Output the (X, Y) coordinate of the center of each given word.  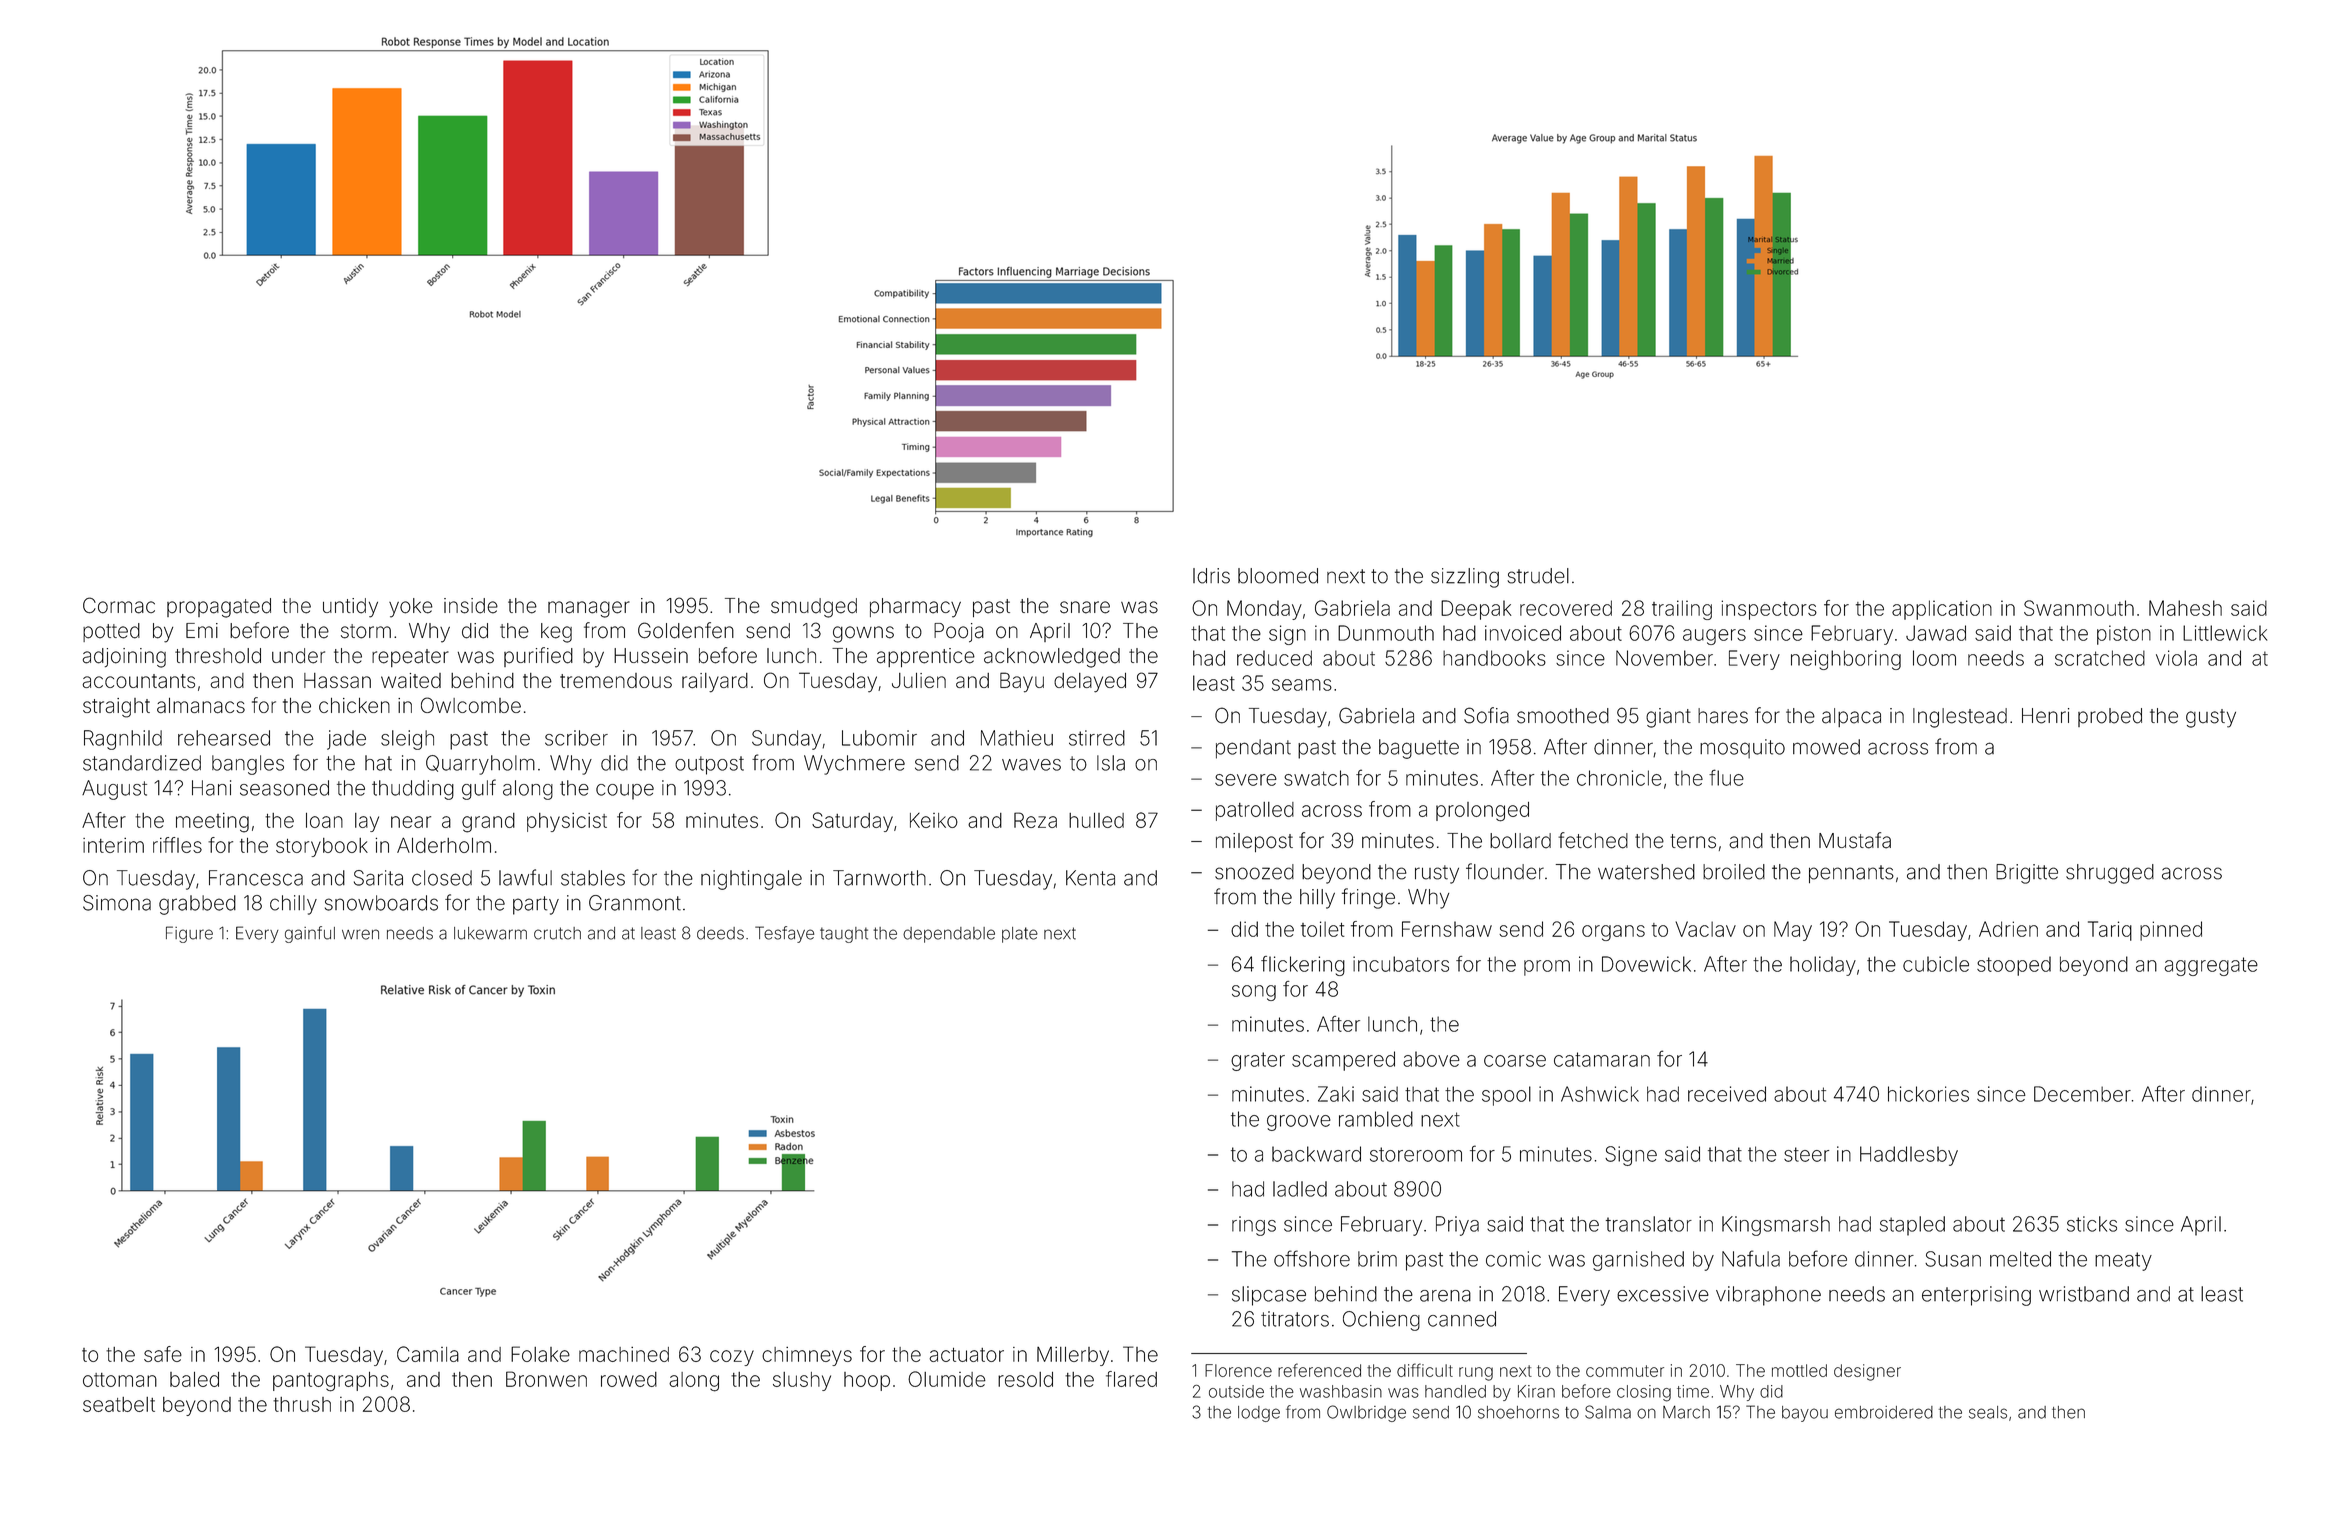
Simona (117, 903)
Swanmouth (2079, 608)
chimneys (807, 1356)
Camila (428, 1354)
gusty (2211, 718)
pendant (1253, 749)
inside (471, 606)
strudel (1538, 576)
